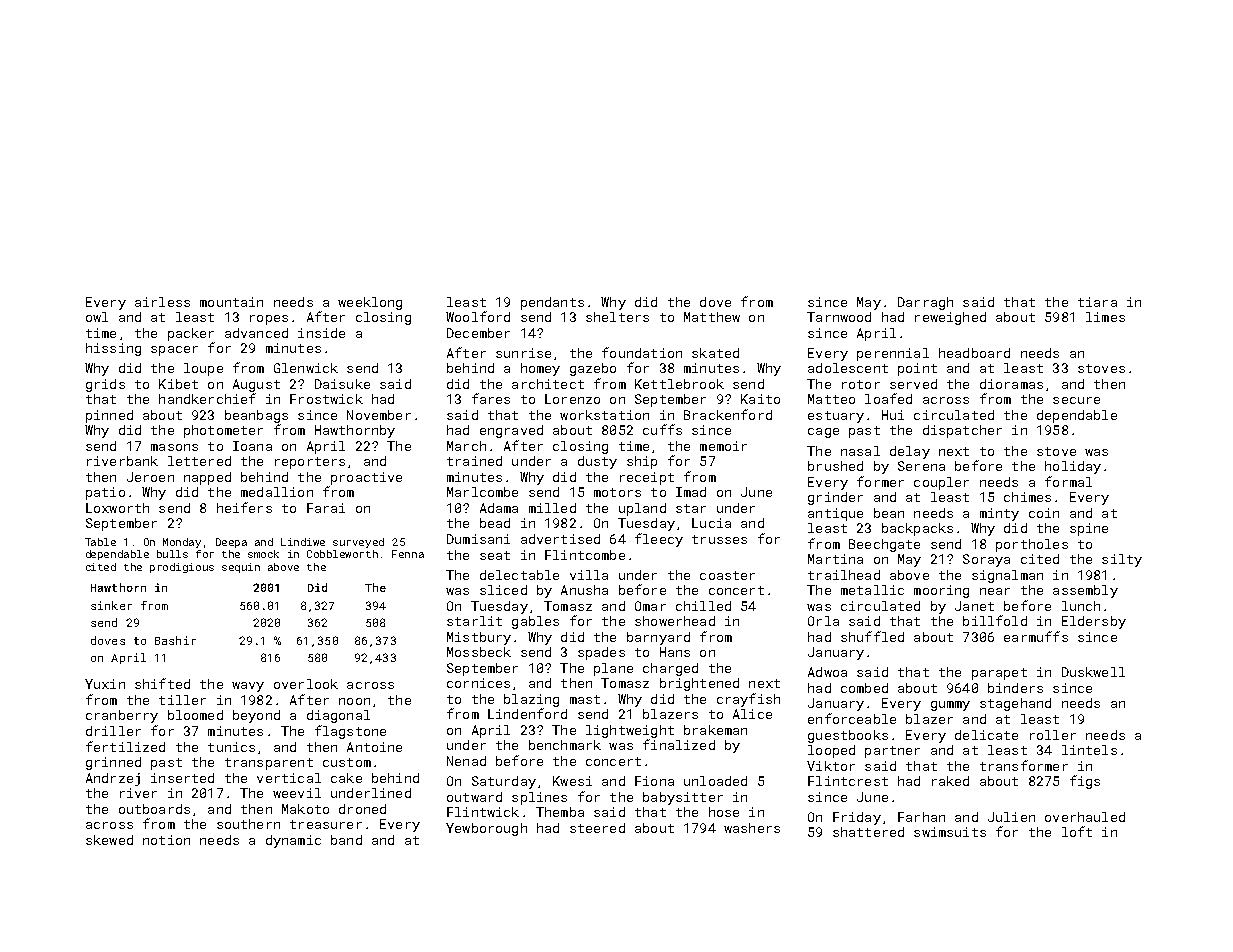 The height and width of the screenshot is (952, 1233). Describe the element at coordinates (597, 828) in the screenshot. I see `steered` at that location.
